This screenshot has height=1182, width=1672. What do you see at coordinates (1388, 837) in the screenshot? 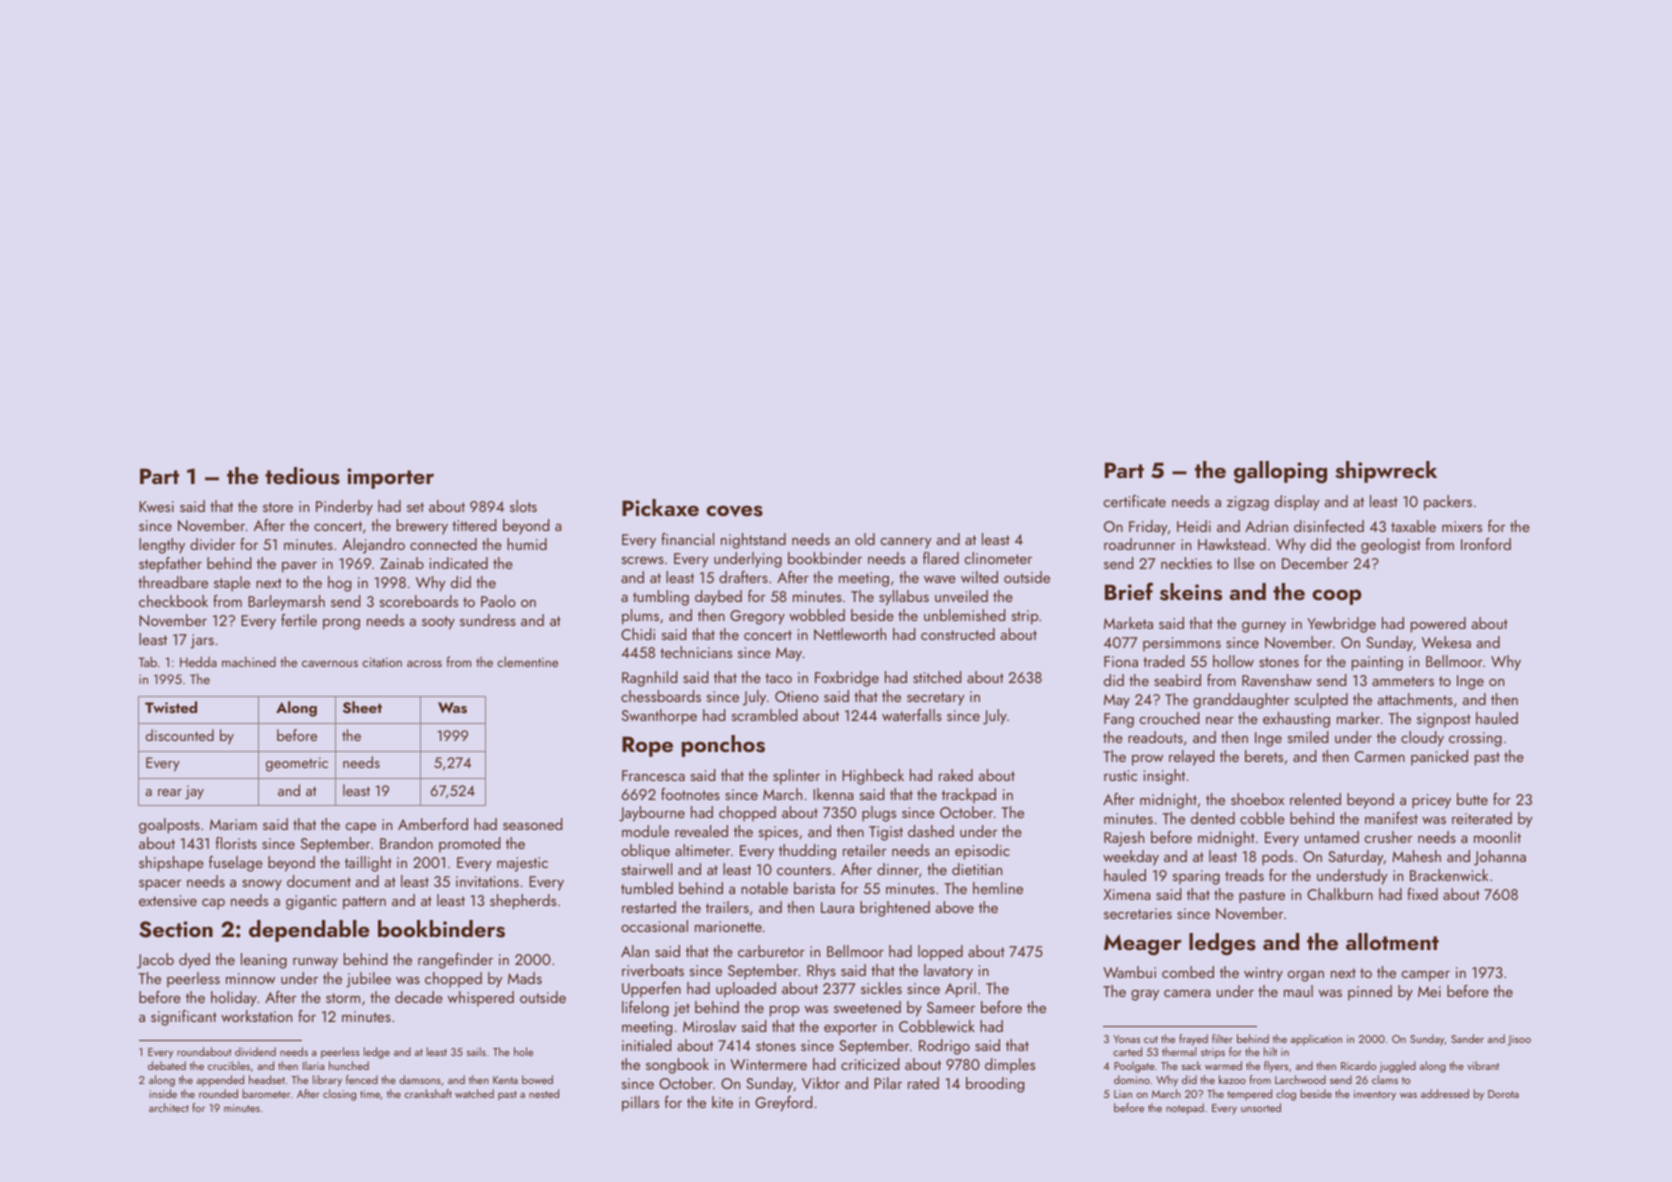
I see `crusher` at bounding box center [1388, 837].
